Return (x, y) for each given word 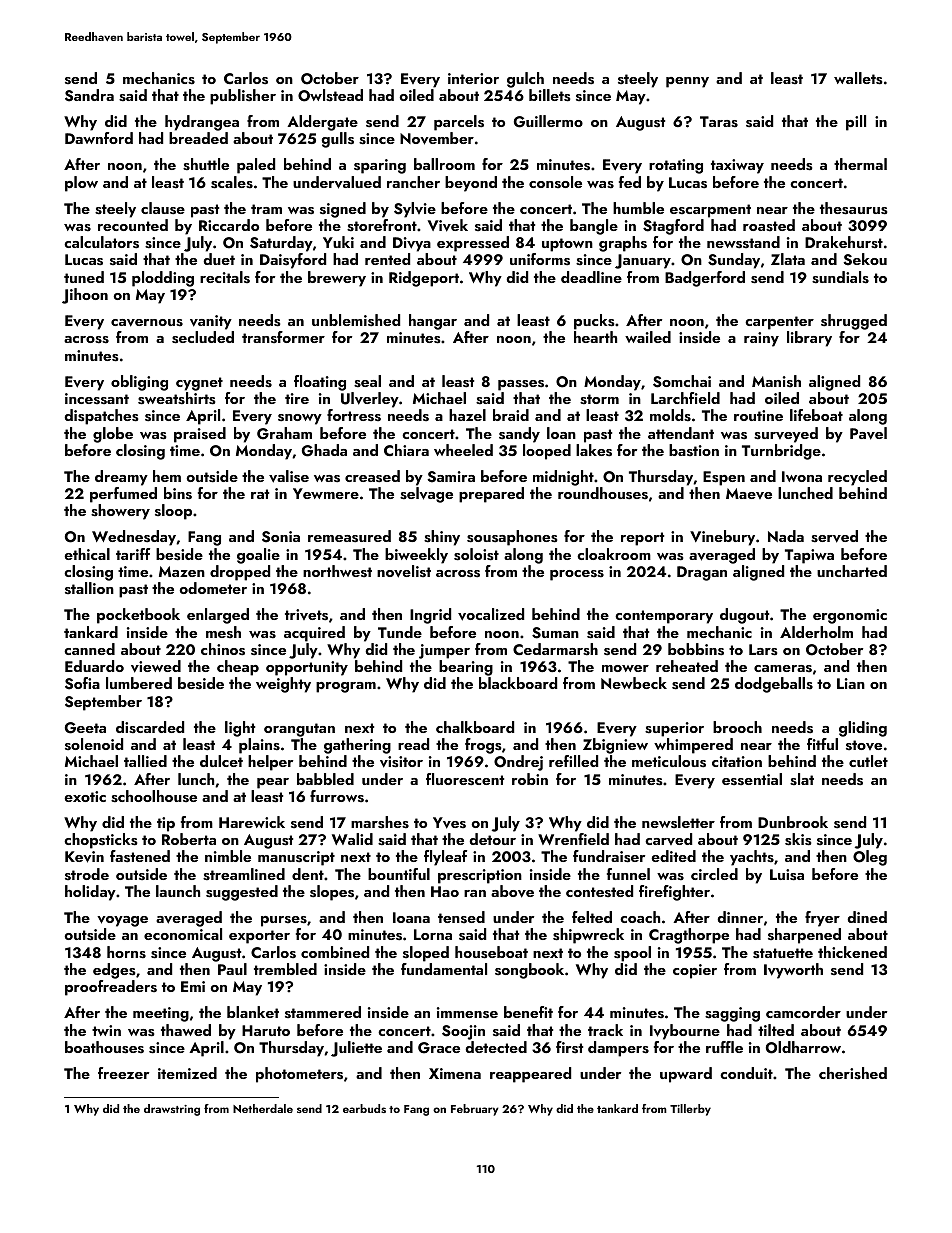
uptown (567, 245)
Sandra (89, 95)
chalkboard (475, 727)
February (475, 1110)
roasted (769, 225)
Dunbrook (793, 822)
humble (638, 208)
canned (89, 649)
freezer (123, 1073)
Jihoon (85, 296)
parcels (459, 123)
